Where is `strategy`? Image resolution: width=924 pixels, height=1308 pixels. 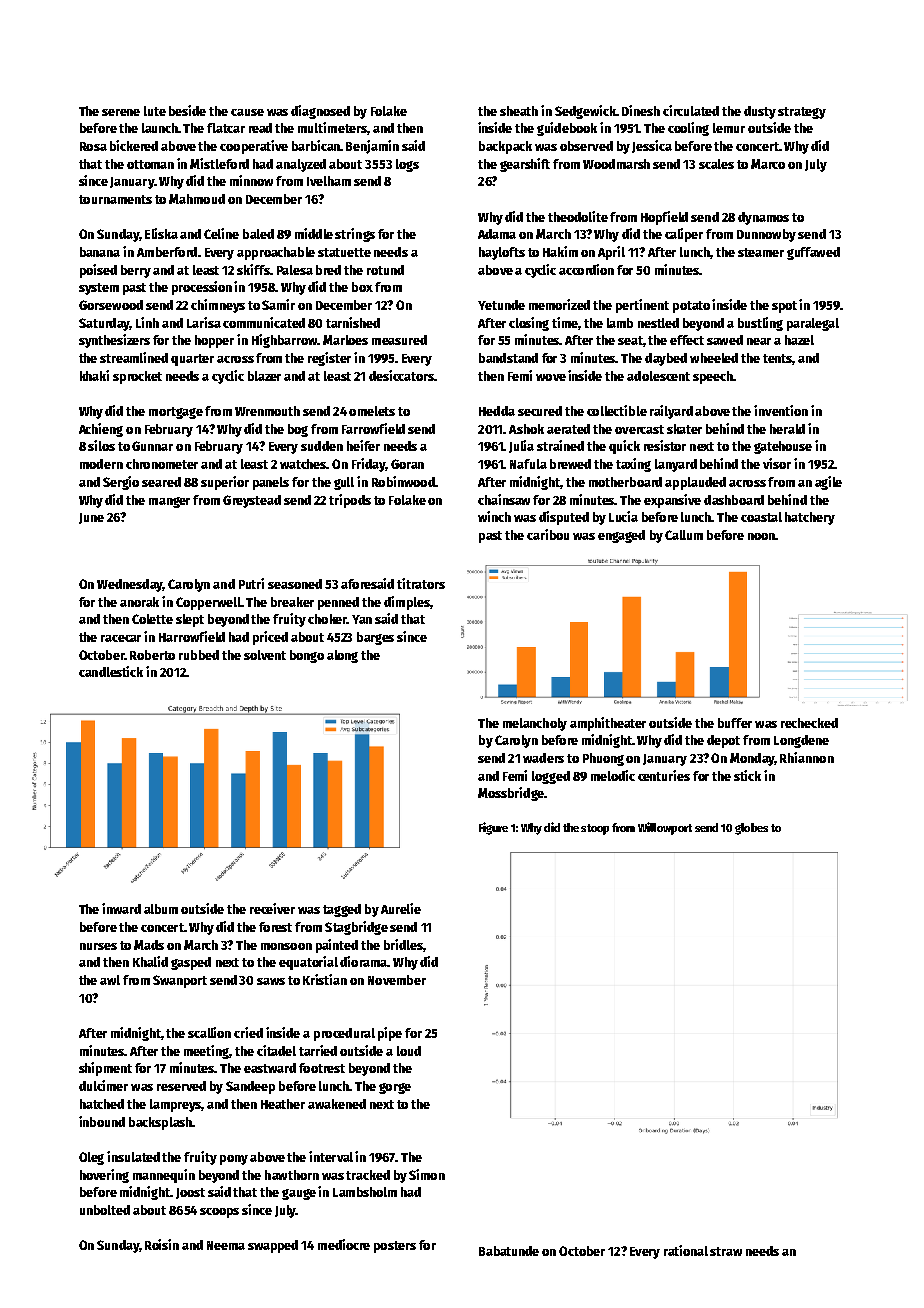
strategy is located at coordinates (802, 113).
